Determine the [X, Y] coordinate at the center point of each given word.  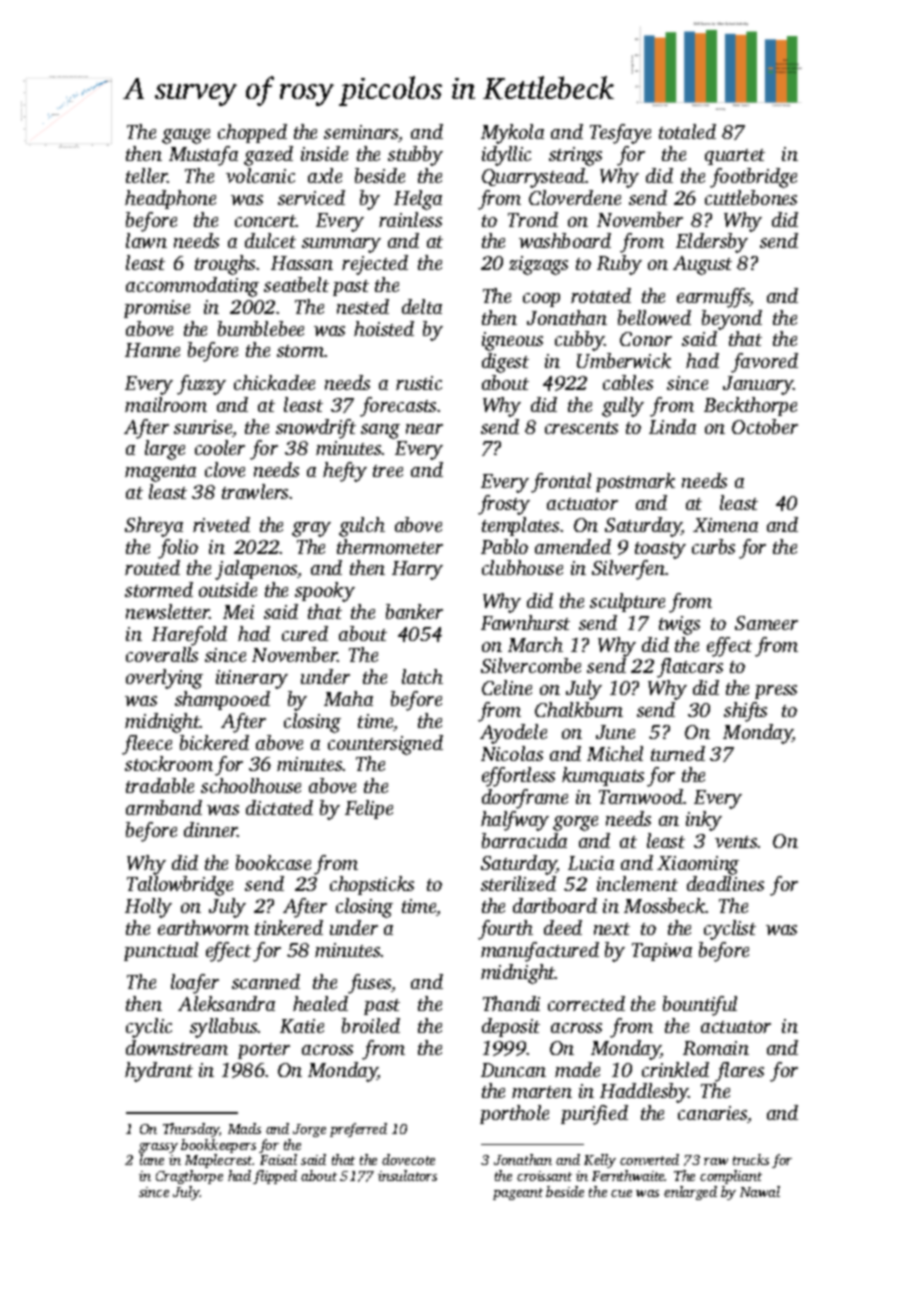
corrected [586, 1003]
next [612, 929]
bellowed [654, 317]
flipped [275, 1177]
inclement [637, 883]
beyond [732, 320]
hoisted [384, 328]
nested [363, 306]
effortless [518, 777]
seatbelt [296, 284]
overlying [164, 679]
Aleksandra [226, 1003]
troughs [225, 265]
